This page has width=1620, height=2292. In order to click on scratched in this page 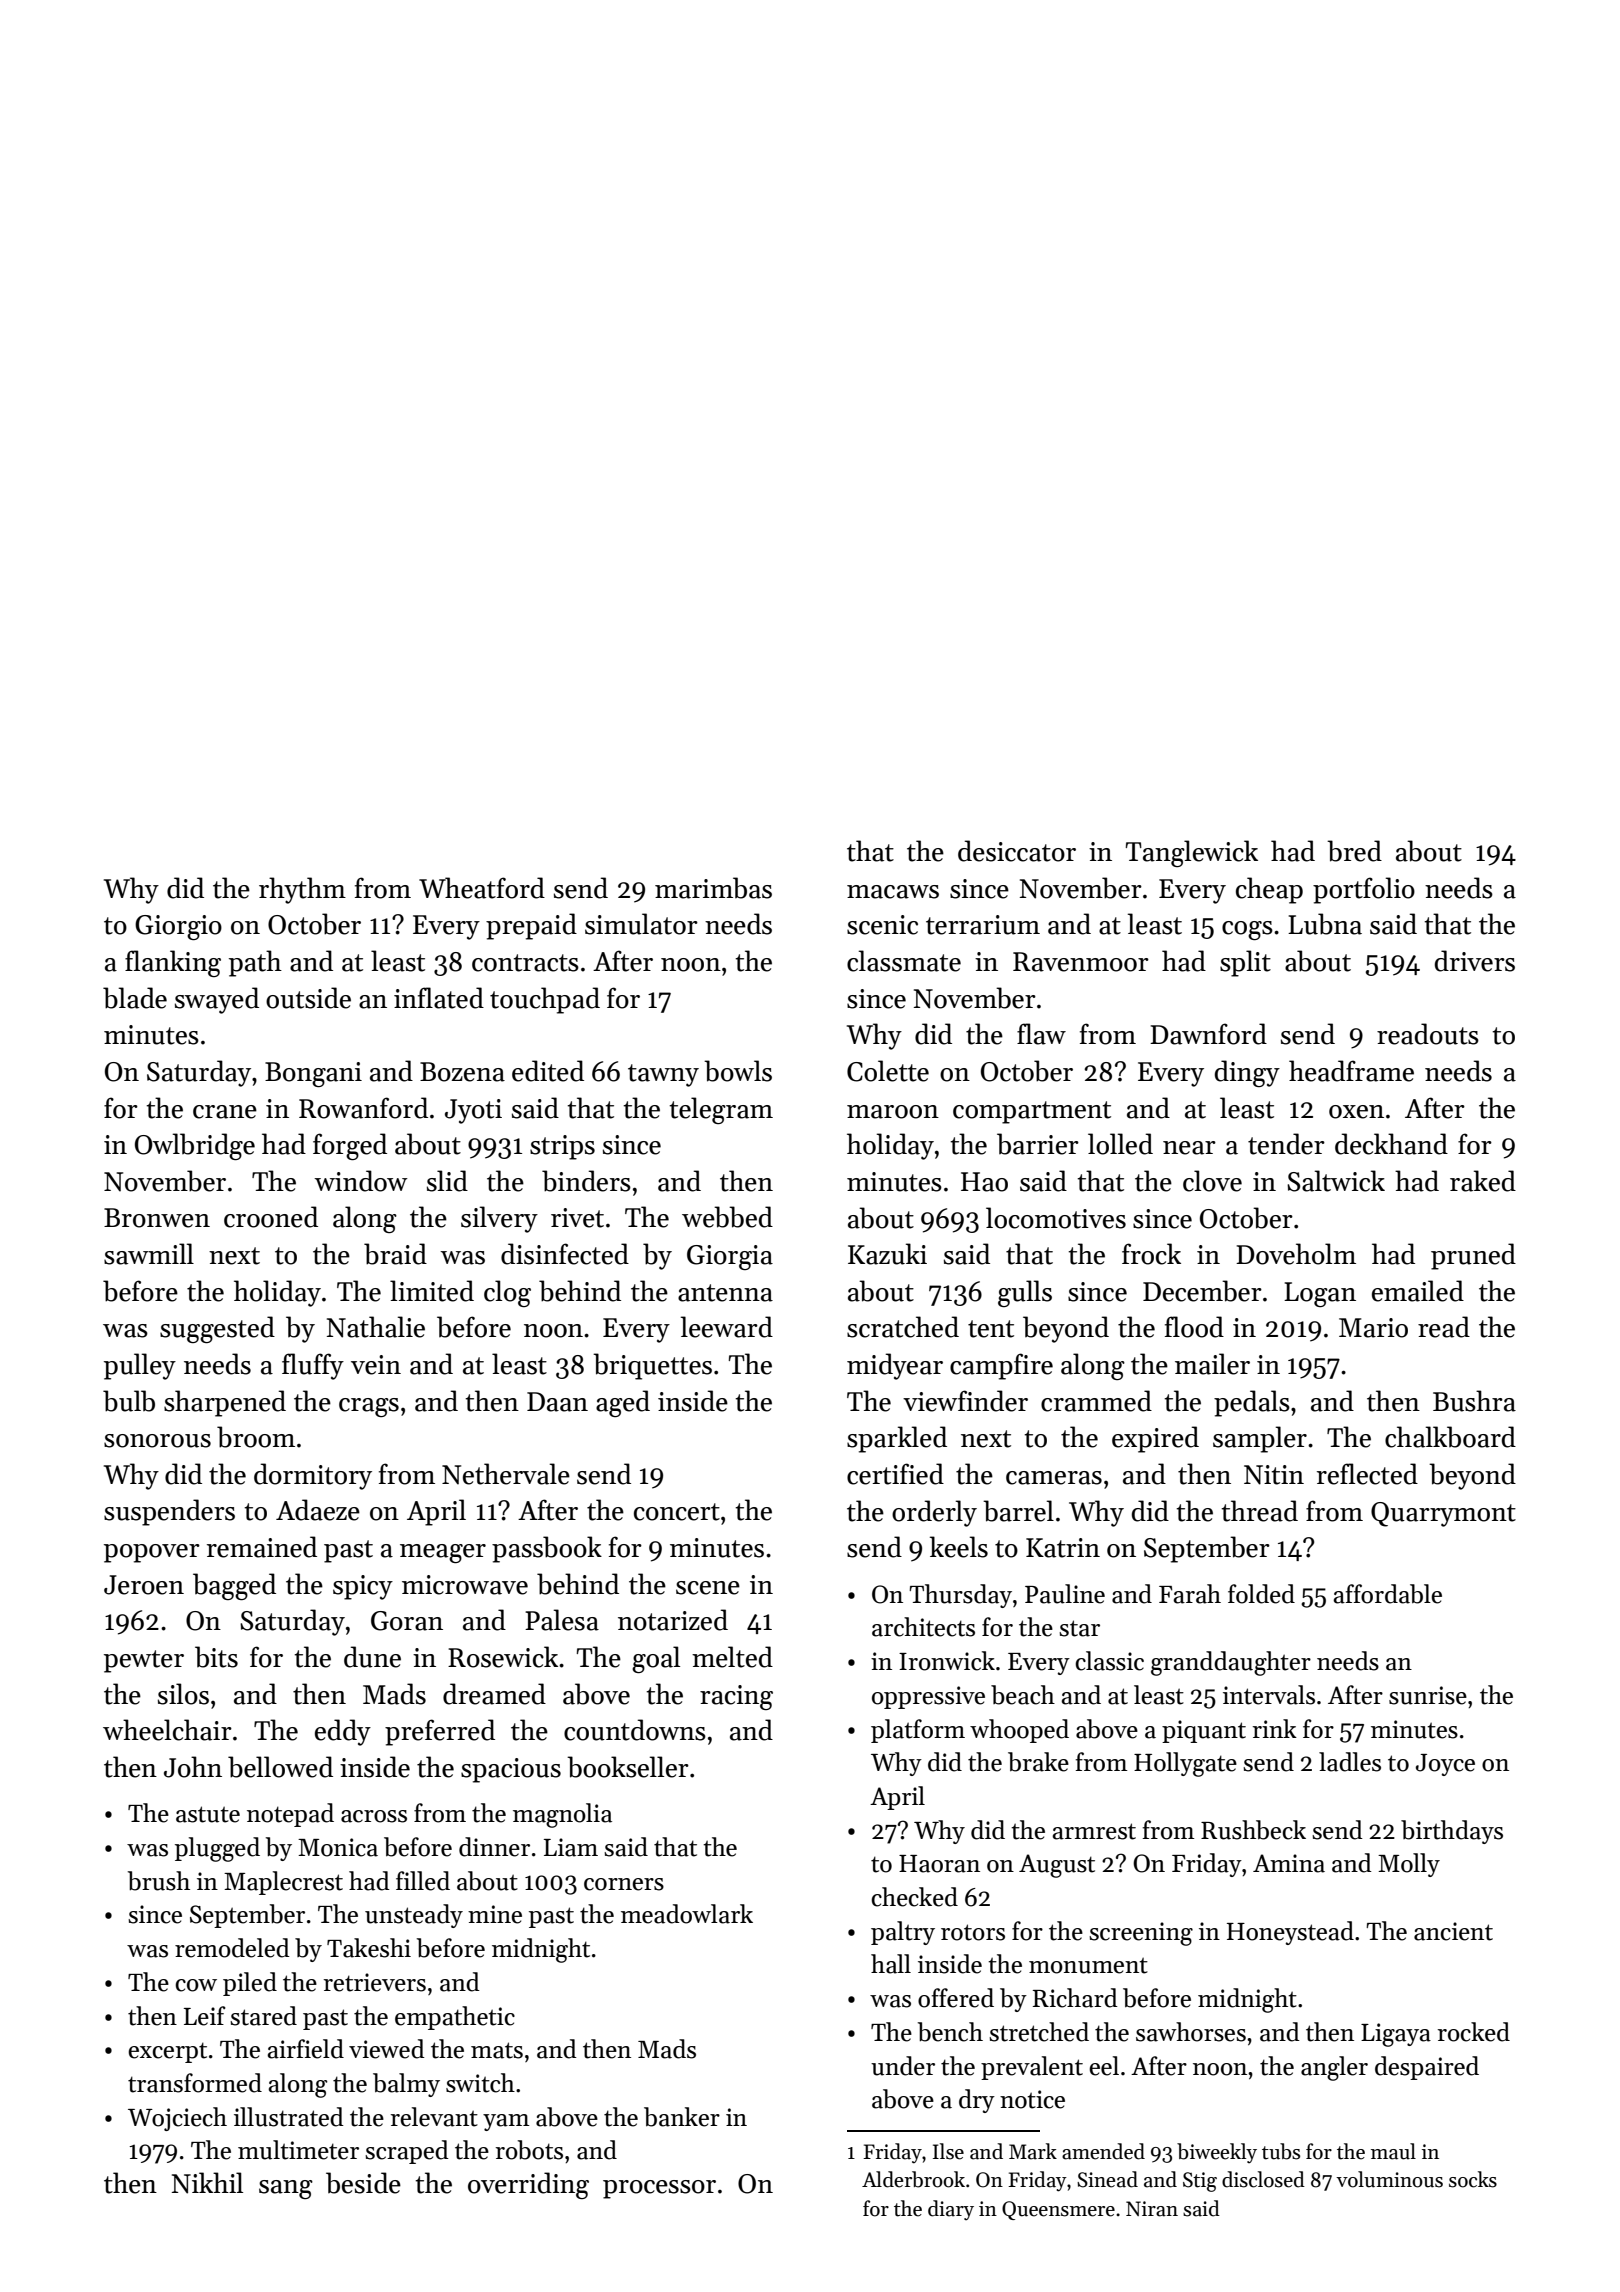, I will do `click(903, 1327)`.
